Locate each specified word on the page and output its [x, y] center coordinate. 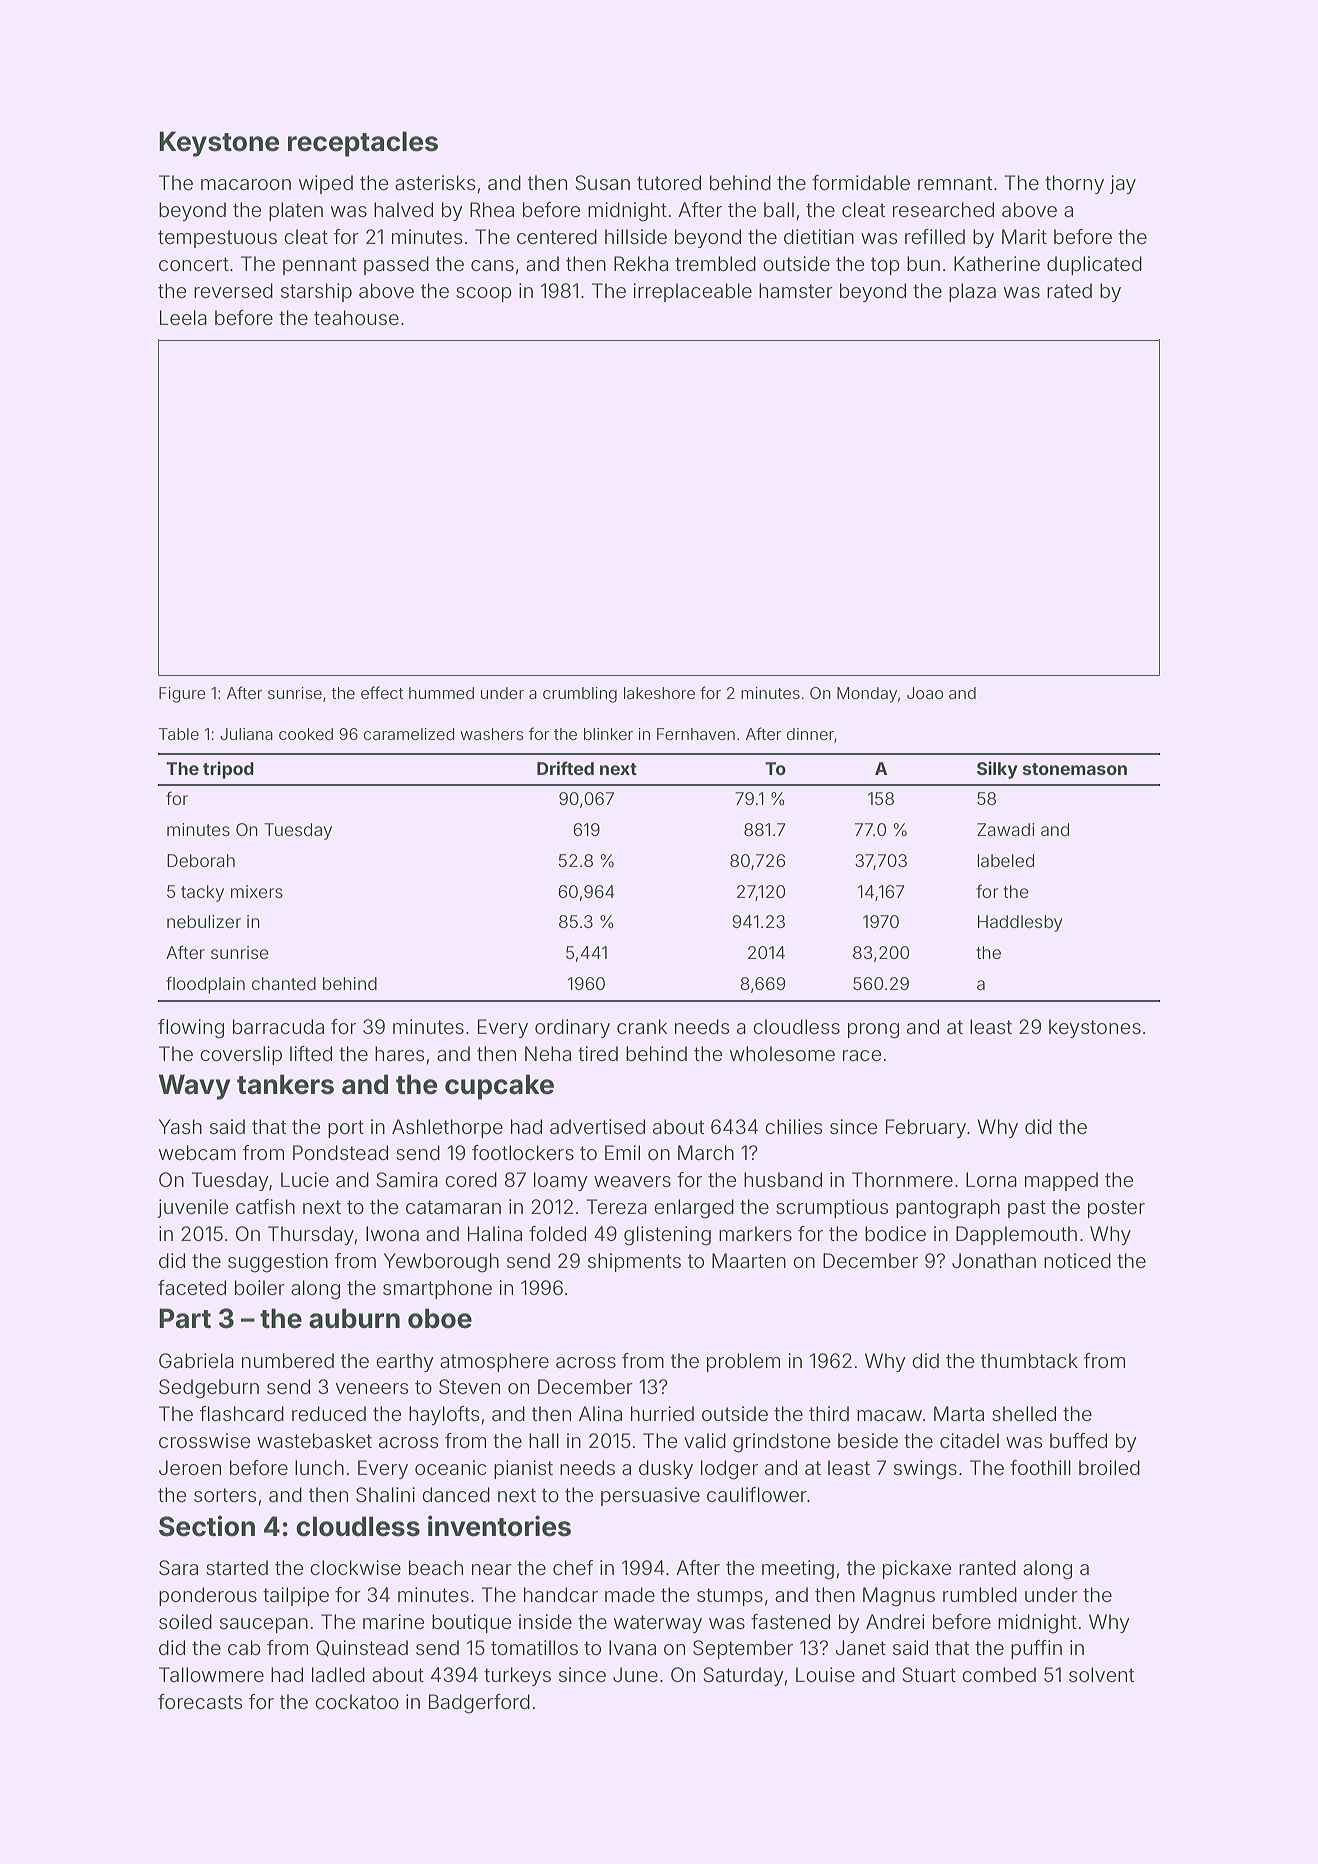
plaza [972, 292]
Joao [925, 693]
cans [492, 265]
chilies [793, 1126]
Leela [183, 318]
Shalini [385, 1495]
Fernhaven [696, 734]
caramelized [409, 734]
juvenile [192, 1208]
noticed [1077, 1260]
